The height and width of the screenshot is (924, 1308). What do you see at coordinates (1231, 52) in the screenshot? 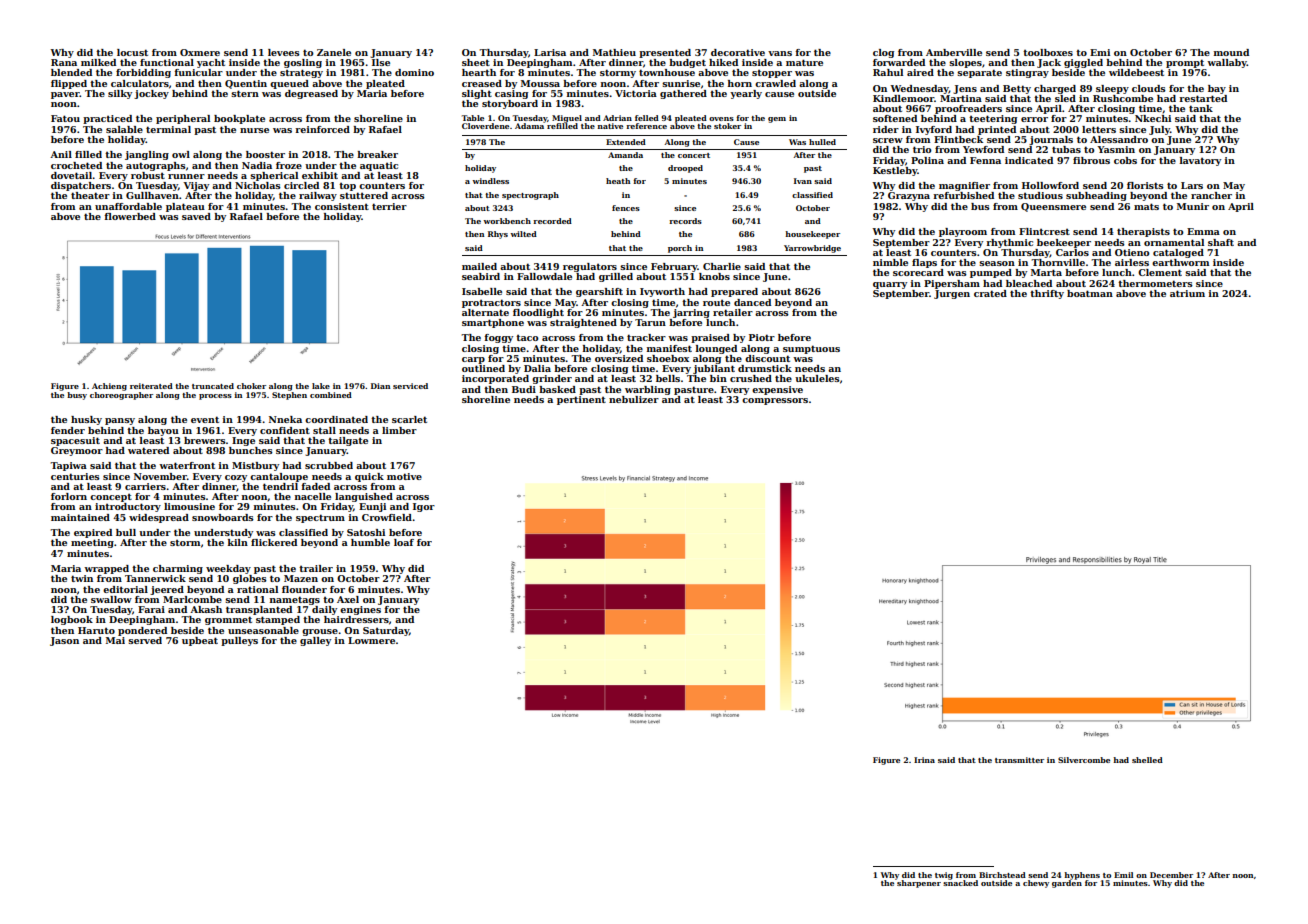
I see `mound` at bounding box center [1231, 52].
